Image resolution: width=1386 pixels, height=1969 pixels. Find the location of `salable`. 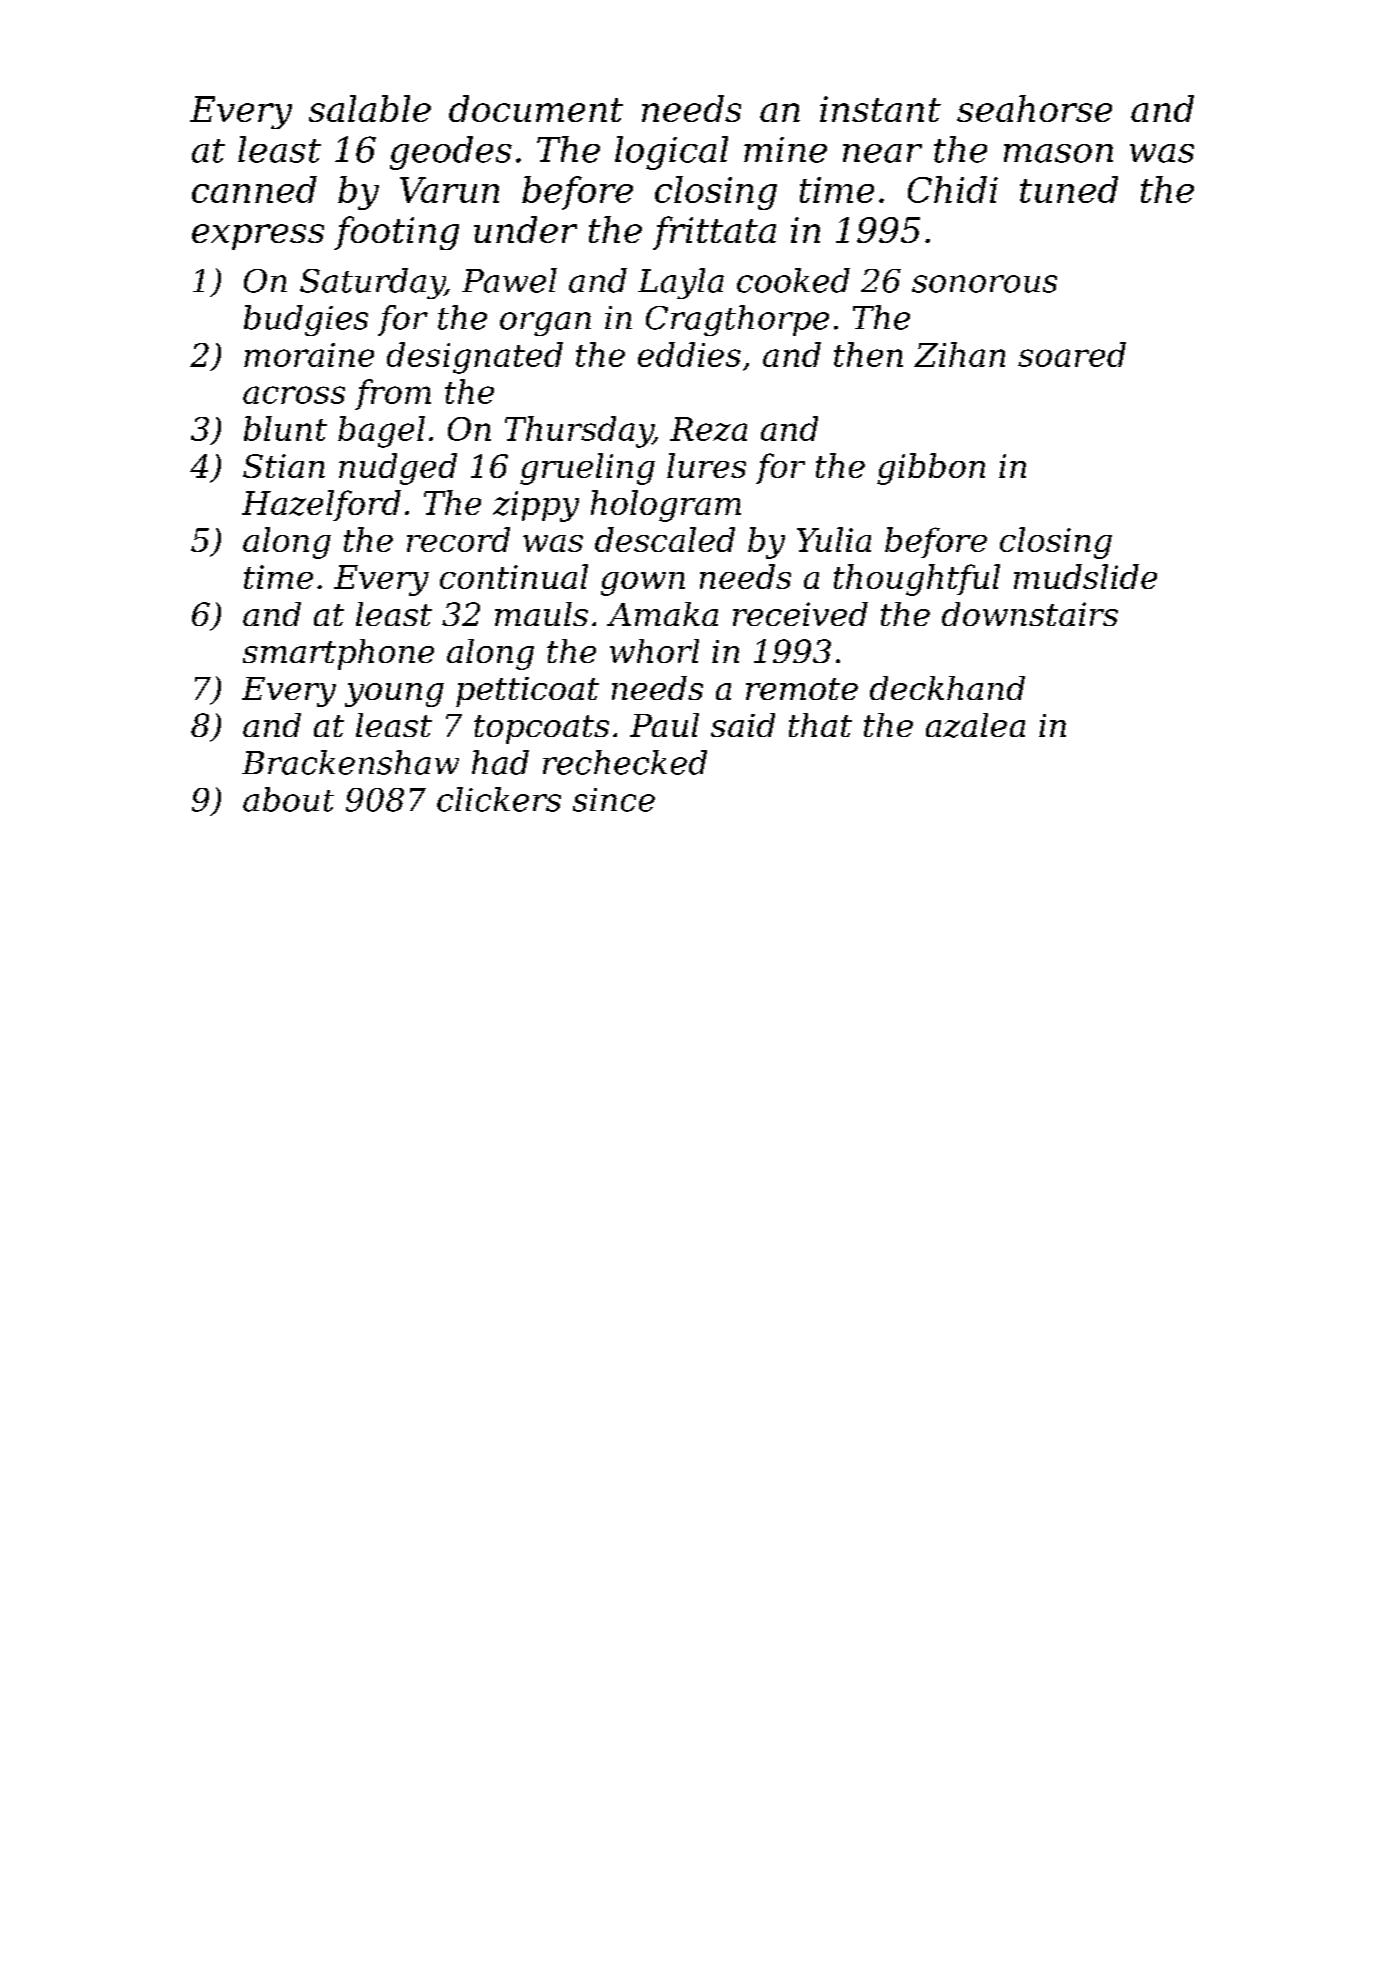

salable is located at coordinates (370, 108).
